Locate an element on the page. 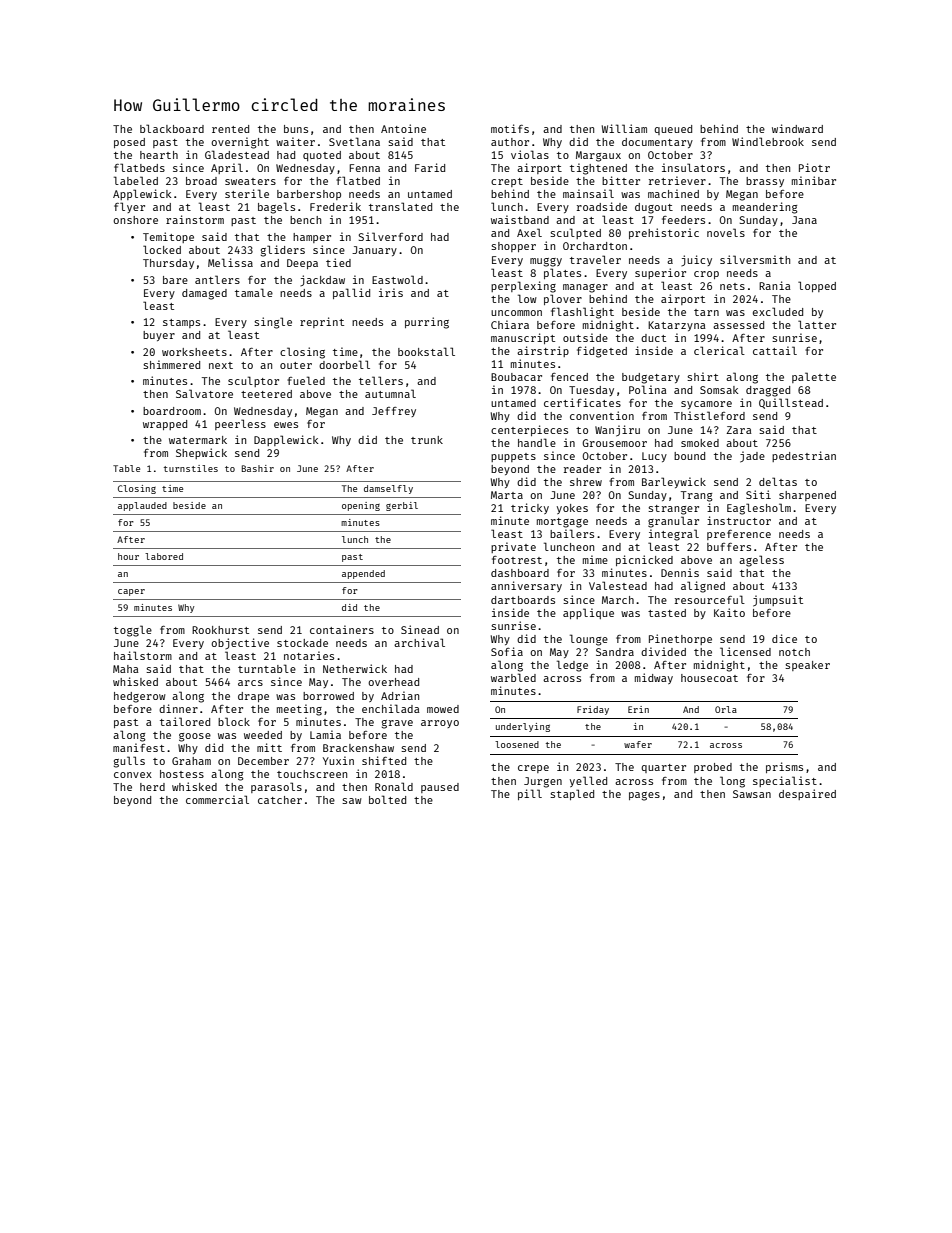  blackboard is located at coordinates (172, 128).
